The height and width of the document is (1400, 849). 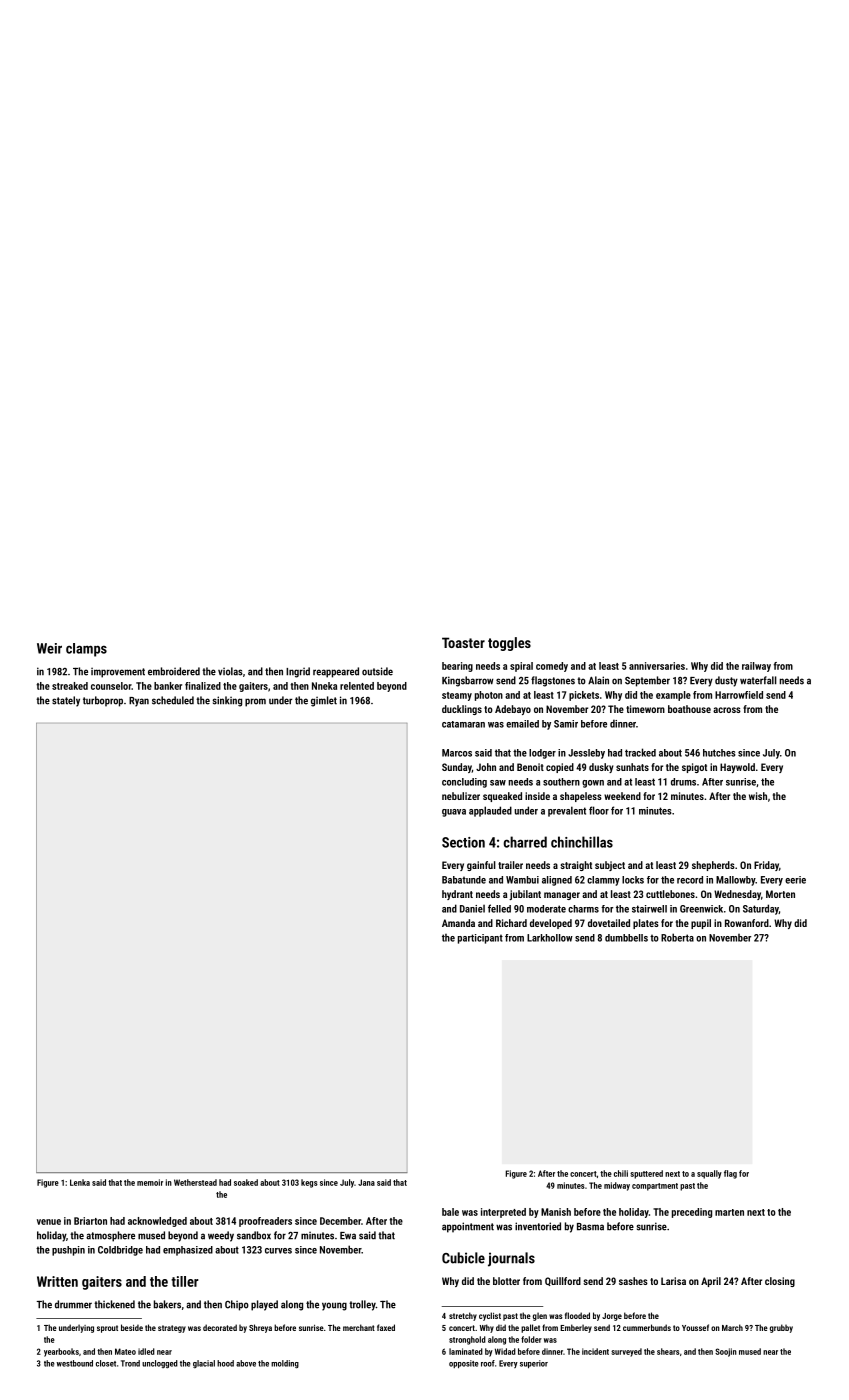 What do you see at coordinates (457, 753) in the document?
I see `Marcos` at bounding box center [457, 753].
